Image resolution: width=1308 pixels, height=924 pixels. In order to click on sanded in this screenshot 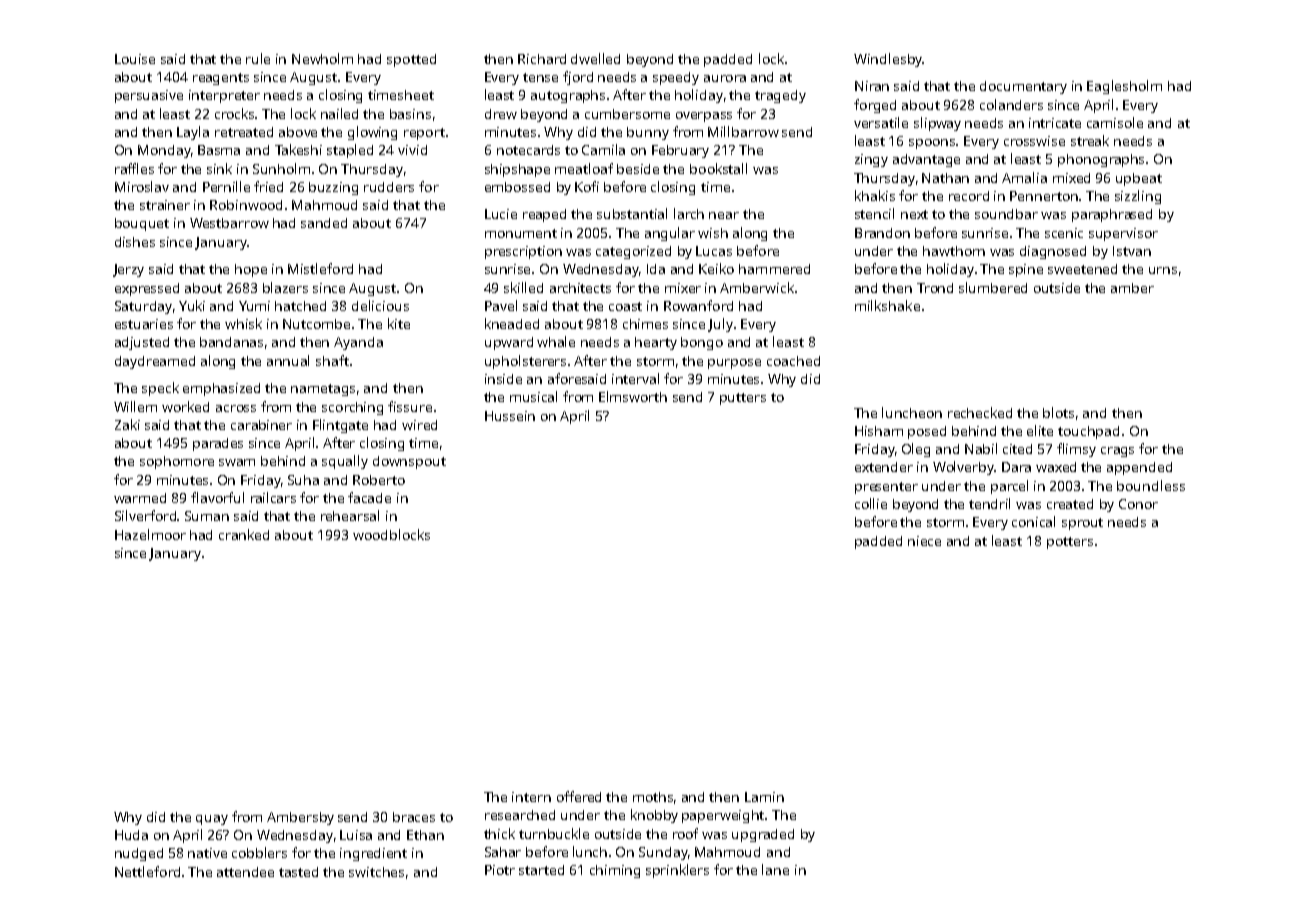, I will do `click(324, 223)`.
